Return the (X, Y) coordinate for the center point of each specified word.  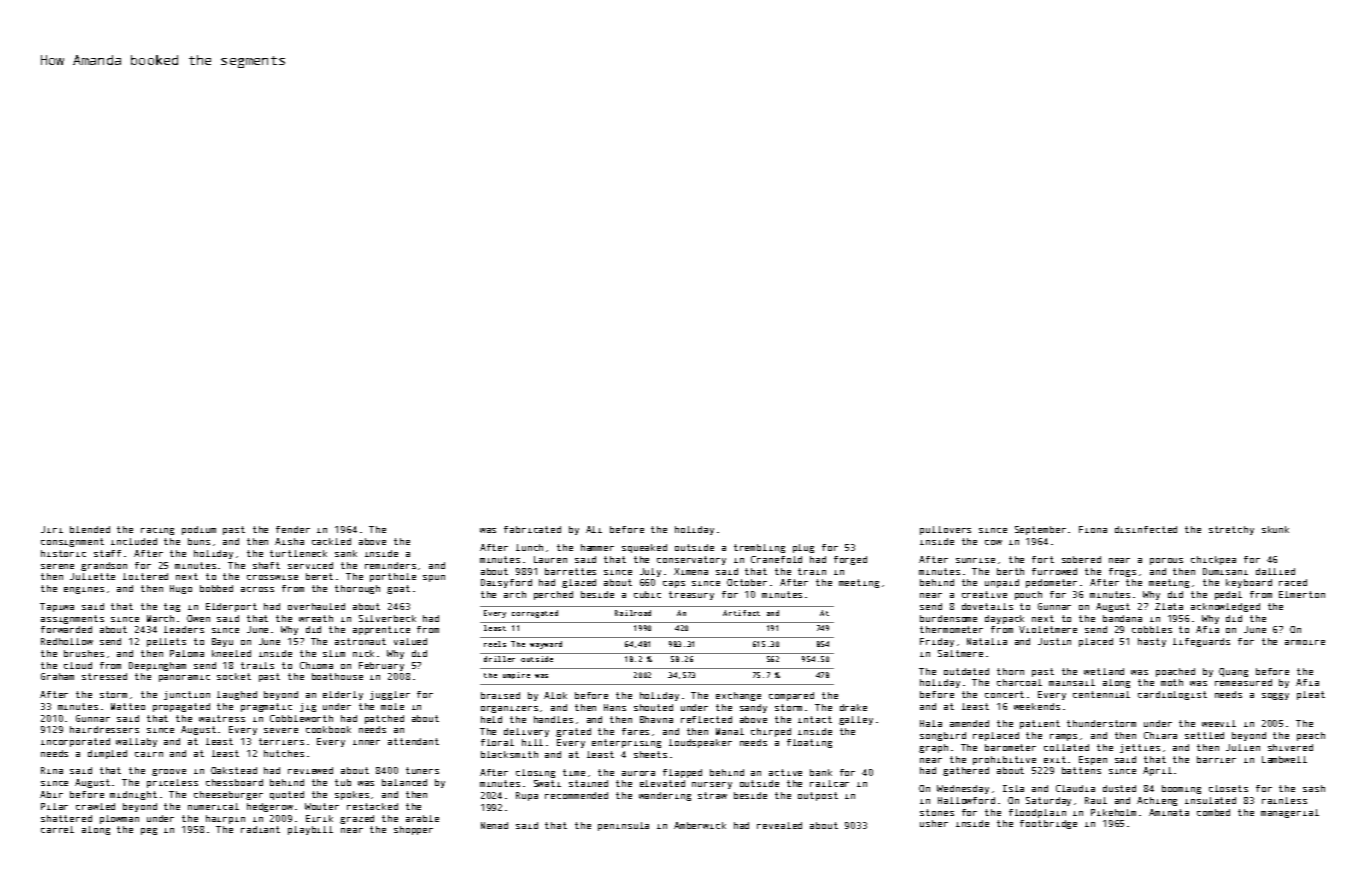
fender (293, 529)
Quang (1233, 672)
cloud (78, 665)
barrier (1216, 759)
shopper (413, 830)
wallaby (136, 742)
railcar (829, 783)
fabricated (532, 529)
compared (791, 696)
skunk (1275, 529)
